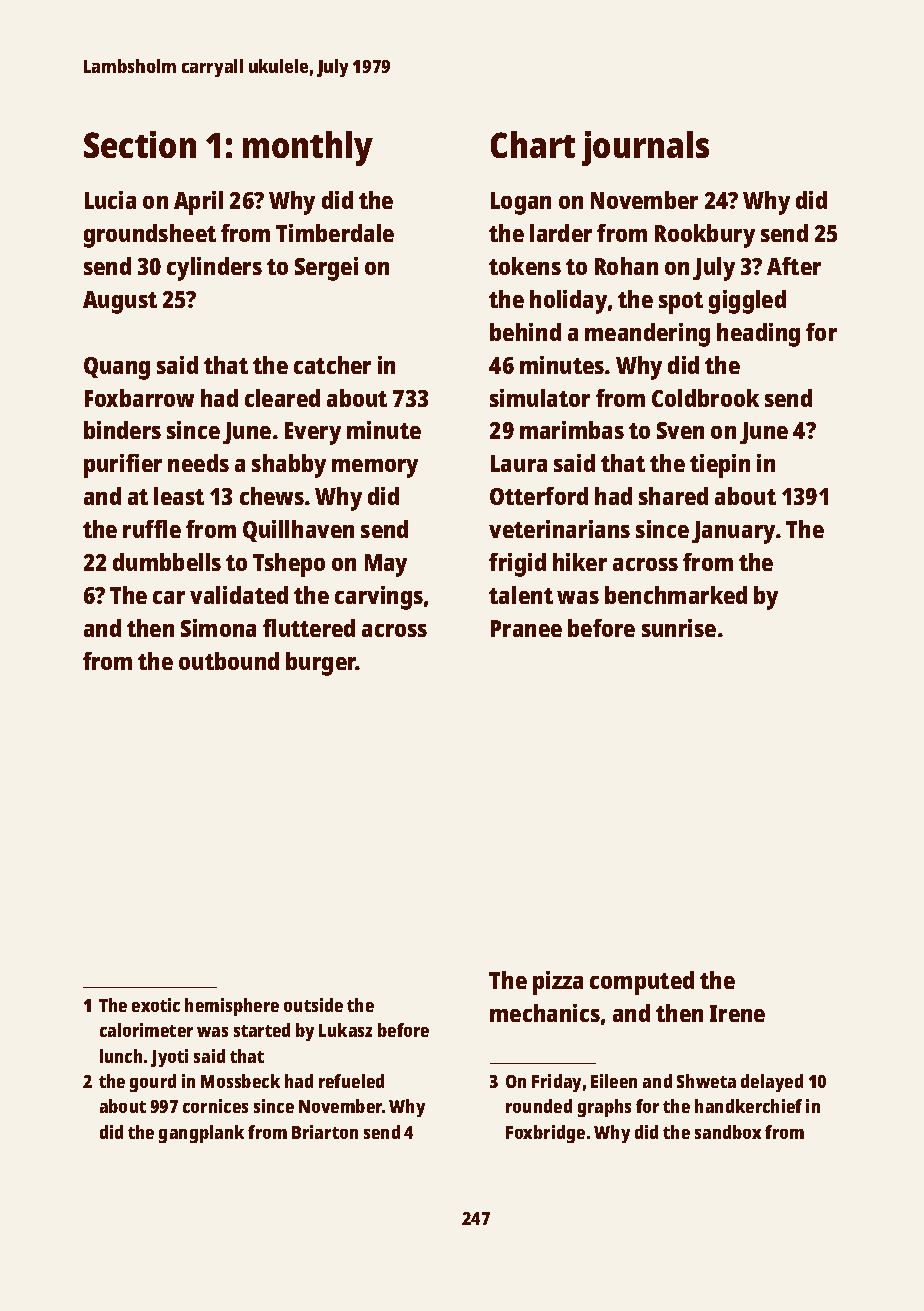 Image resolution: width=924 pixels, height=1311 pixels. Describe the element at coordinates (525, 332) in the screenshot. I see `behind` at that location.
